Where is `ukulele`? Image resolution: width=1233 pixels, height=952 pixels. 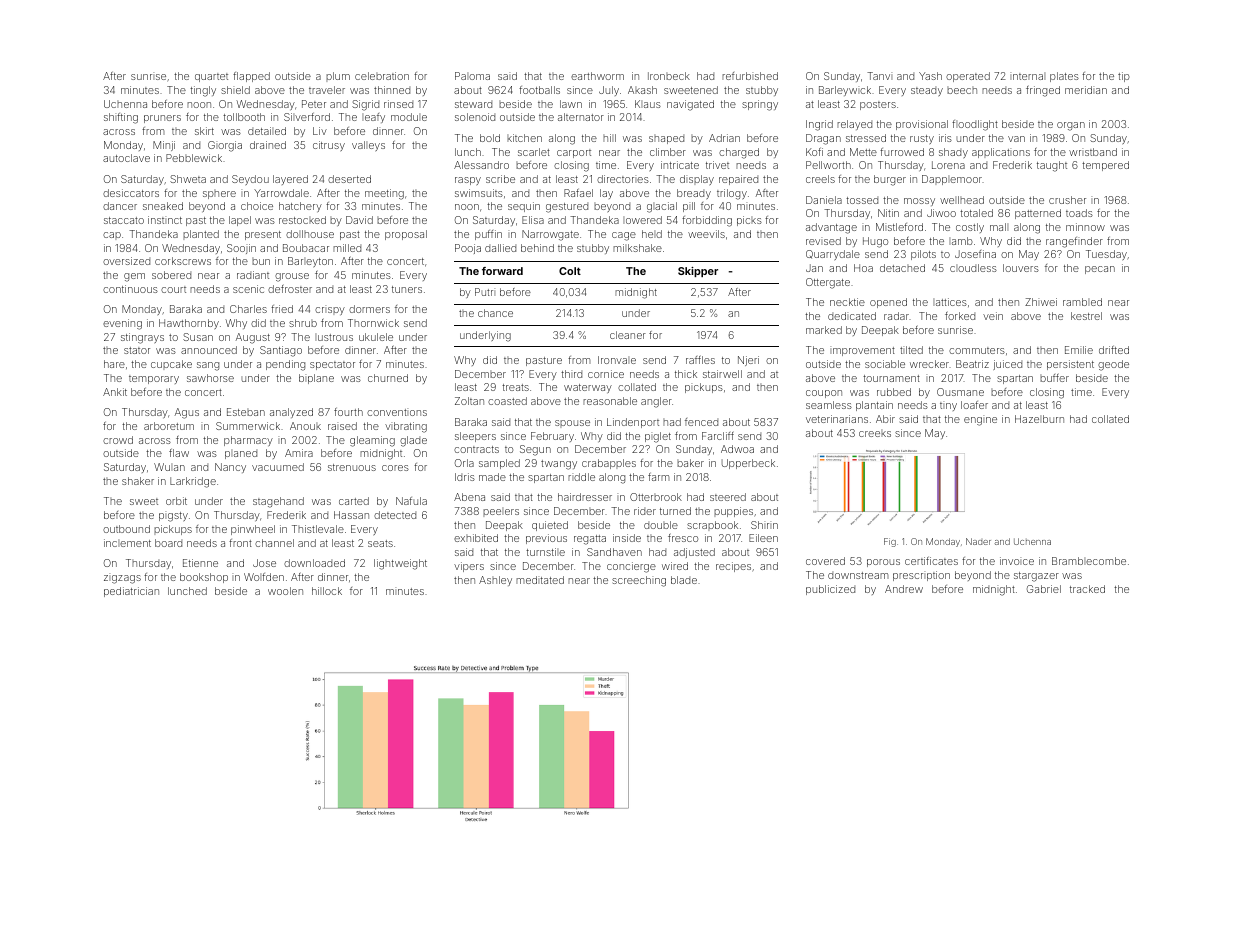 ukulele is located at coordinates (376, 337).
